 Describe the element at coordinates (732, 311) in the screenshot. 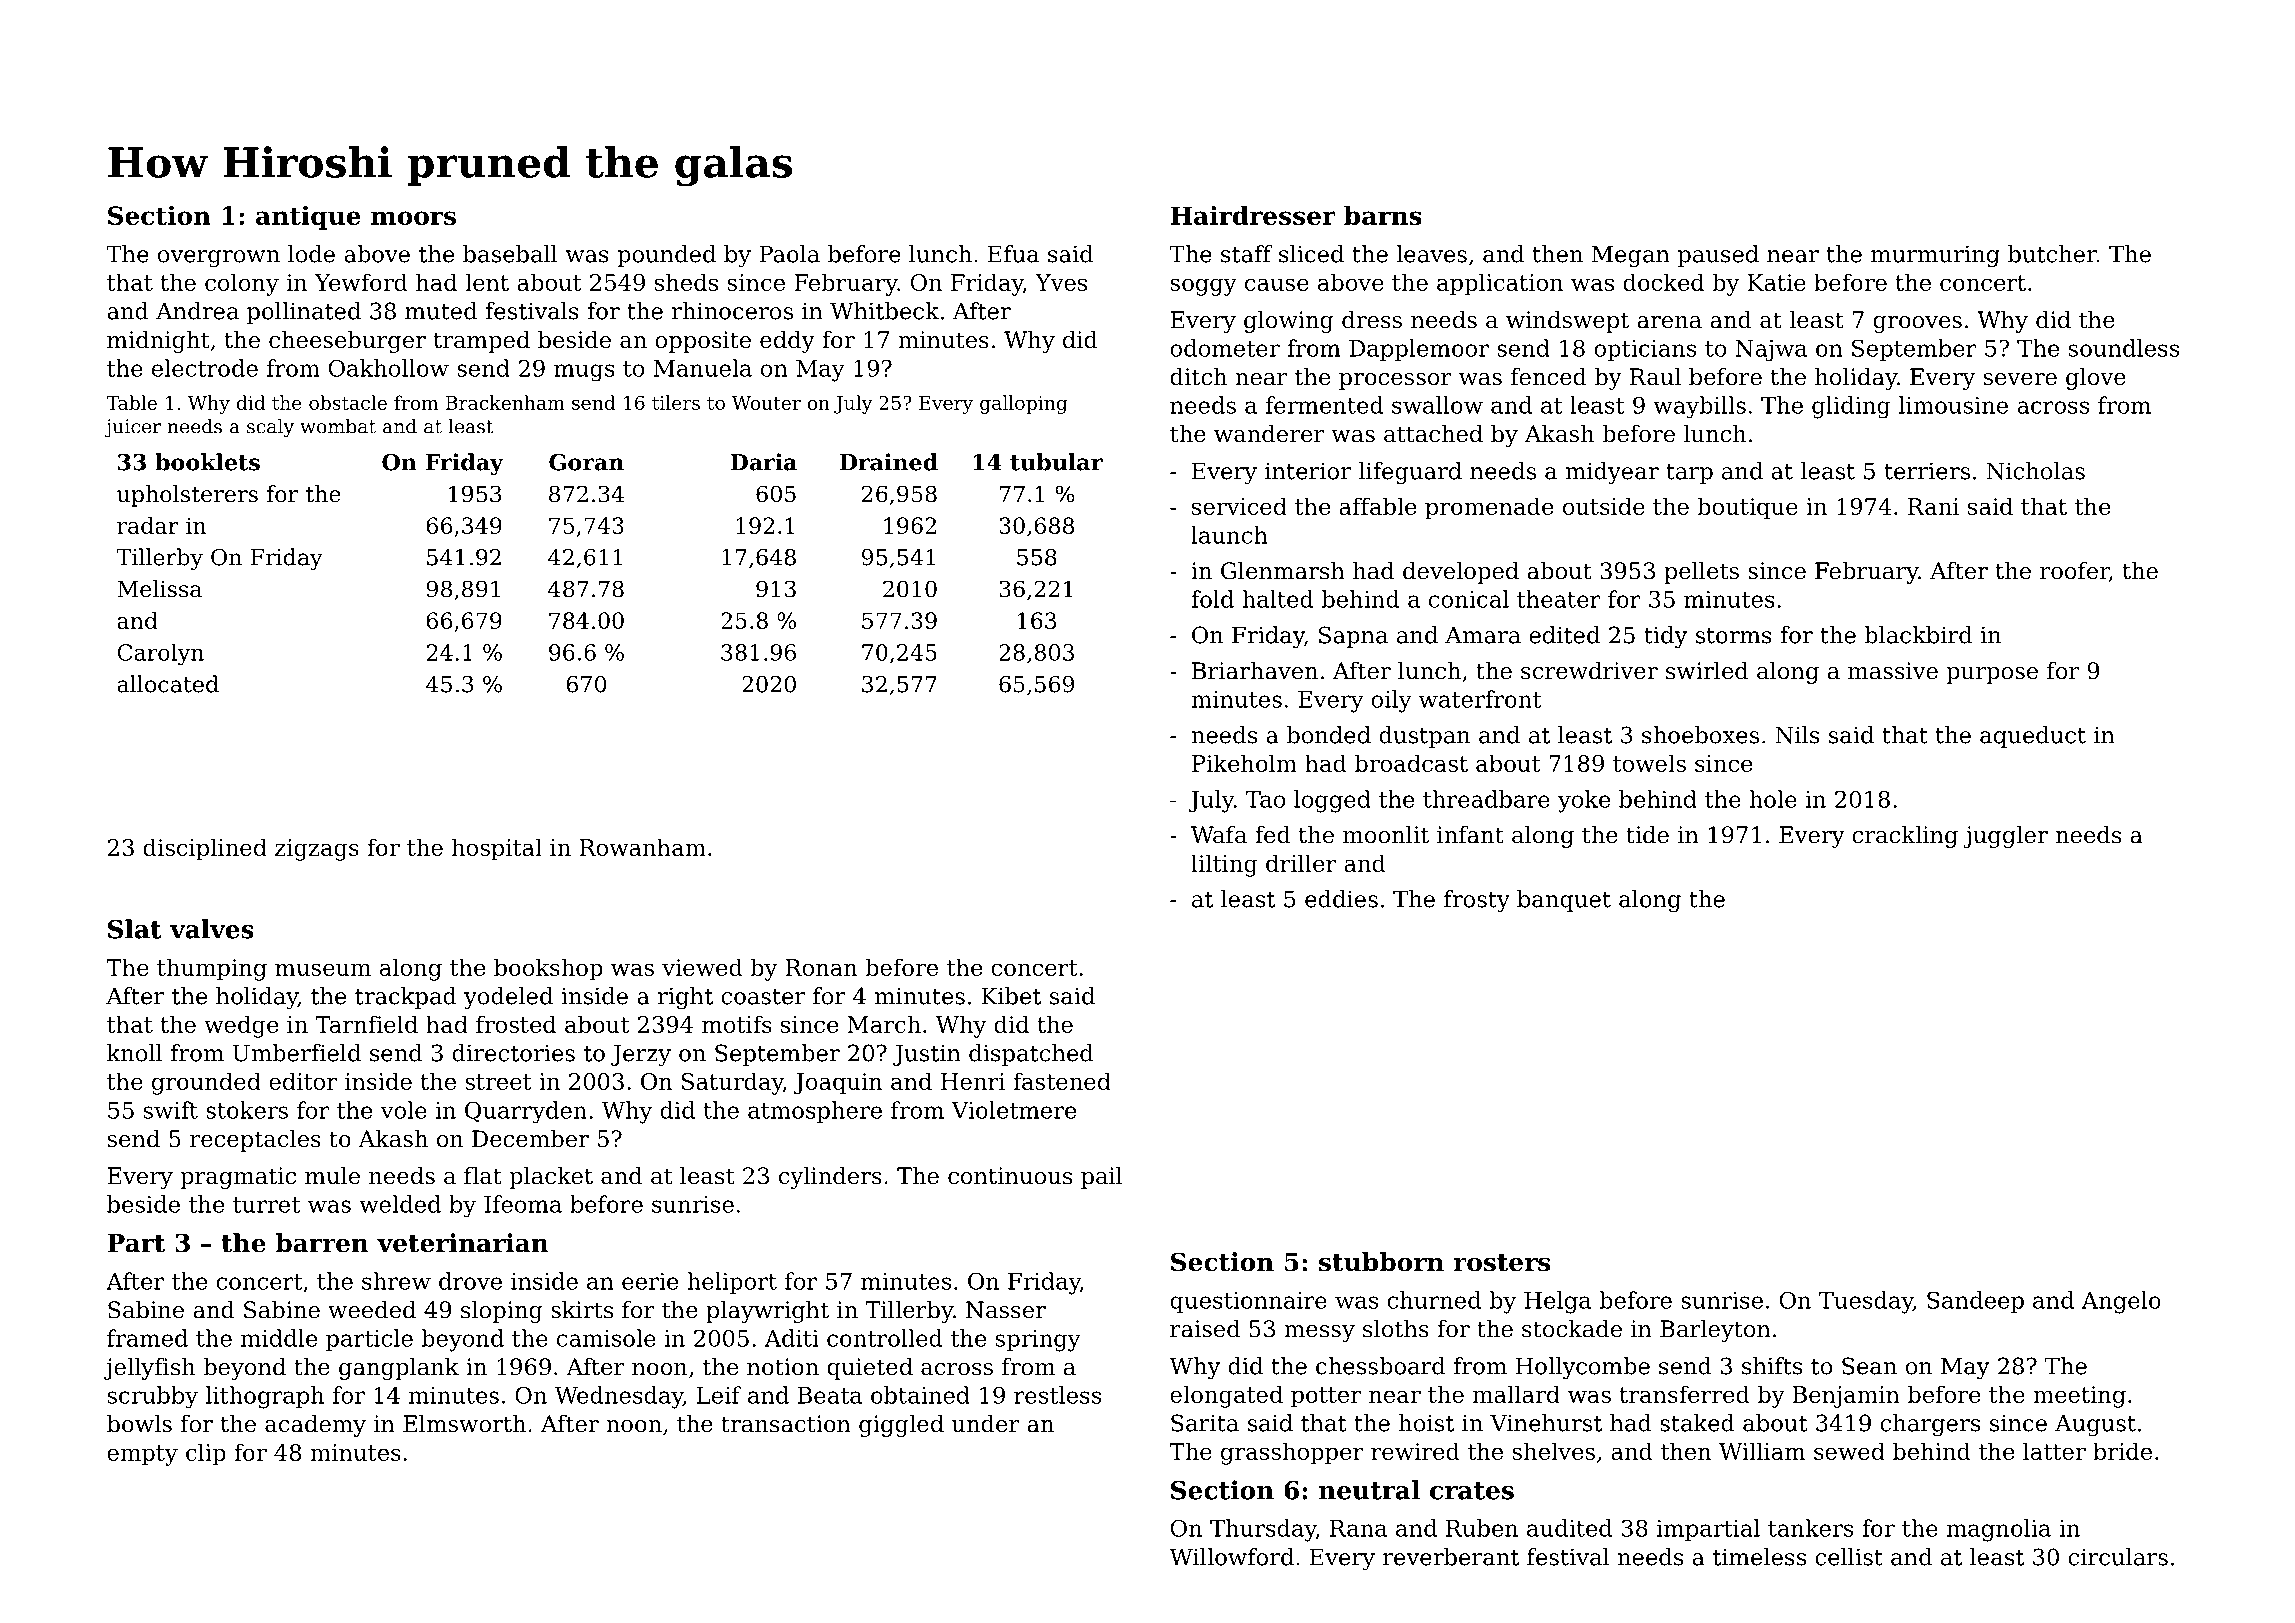

I see `rhinoceros` at that location.
